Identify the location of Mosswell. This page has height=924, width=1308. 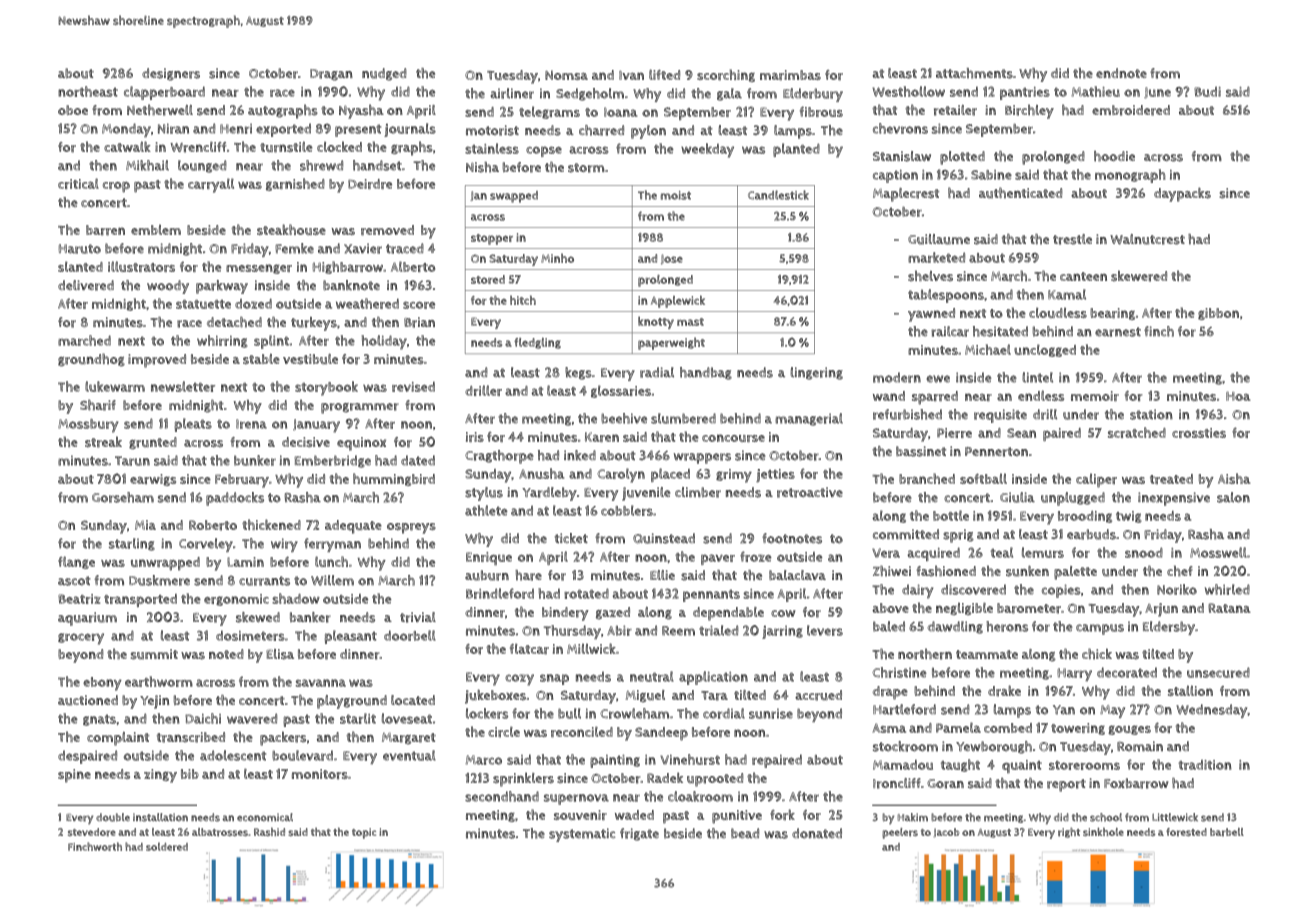
(1218, 552).
